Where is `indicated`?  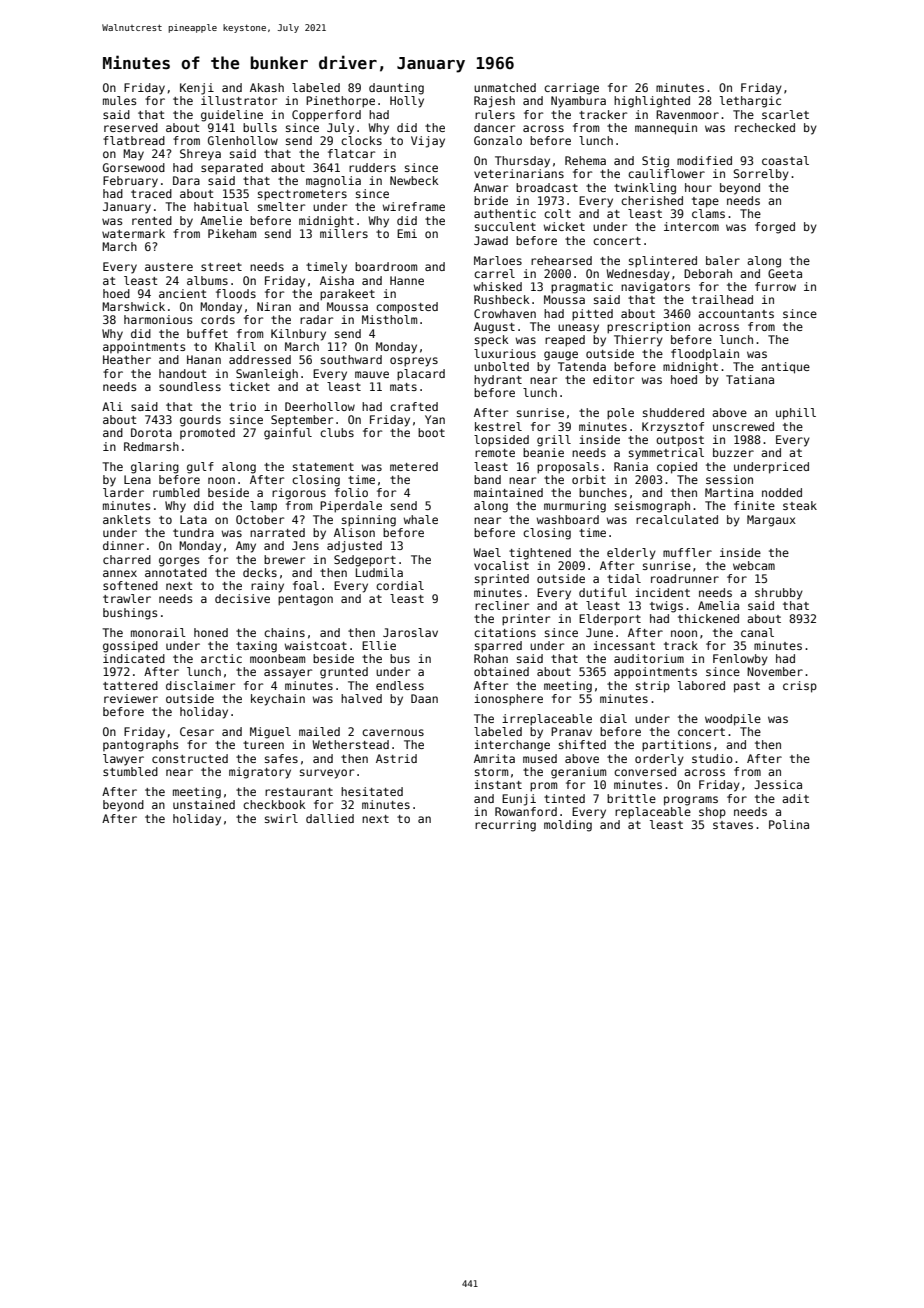
indicated is located at coordinates (134, 658).
